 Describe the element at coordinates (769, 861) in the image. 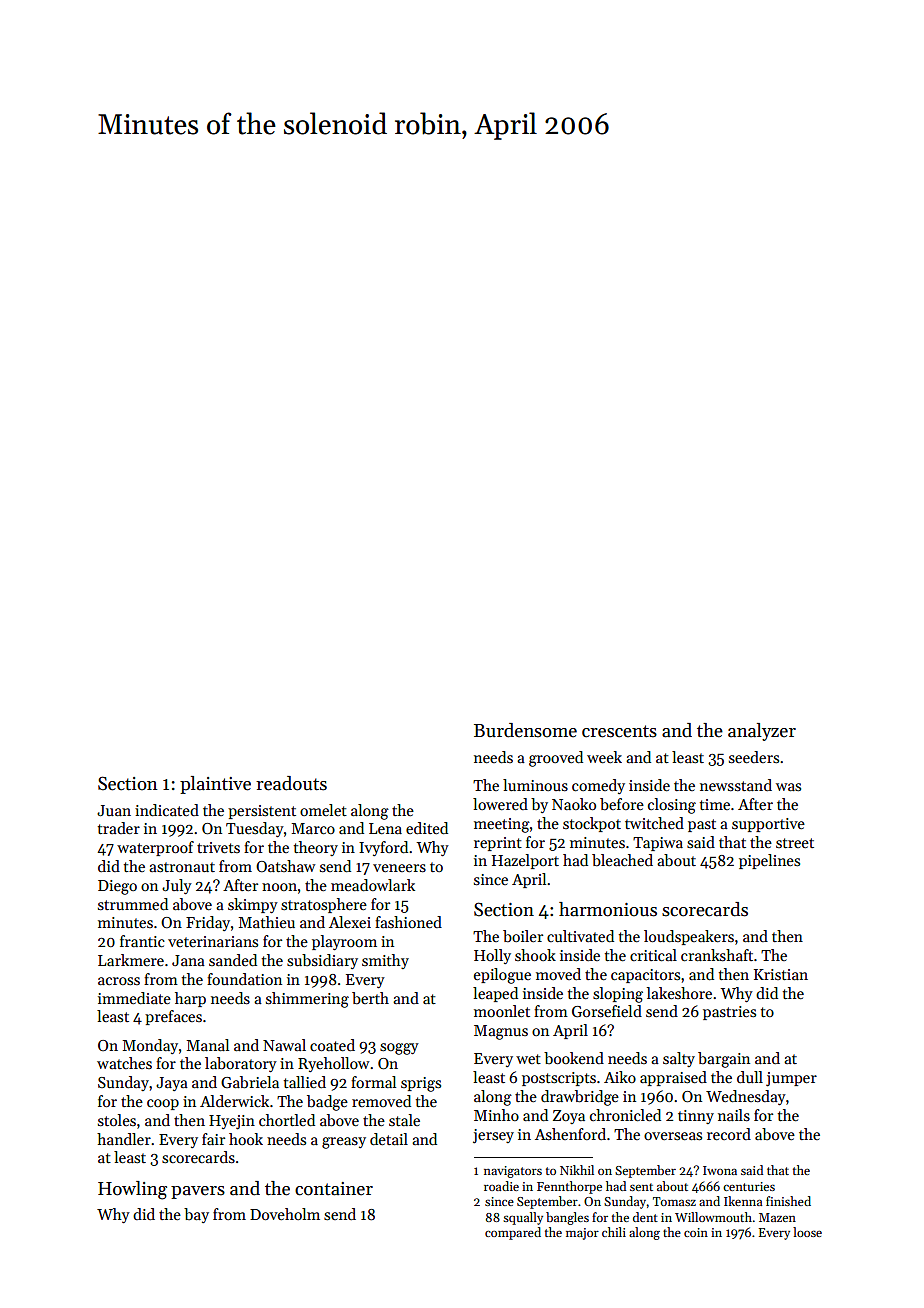

I see `pipelines` at that location.
